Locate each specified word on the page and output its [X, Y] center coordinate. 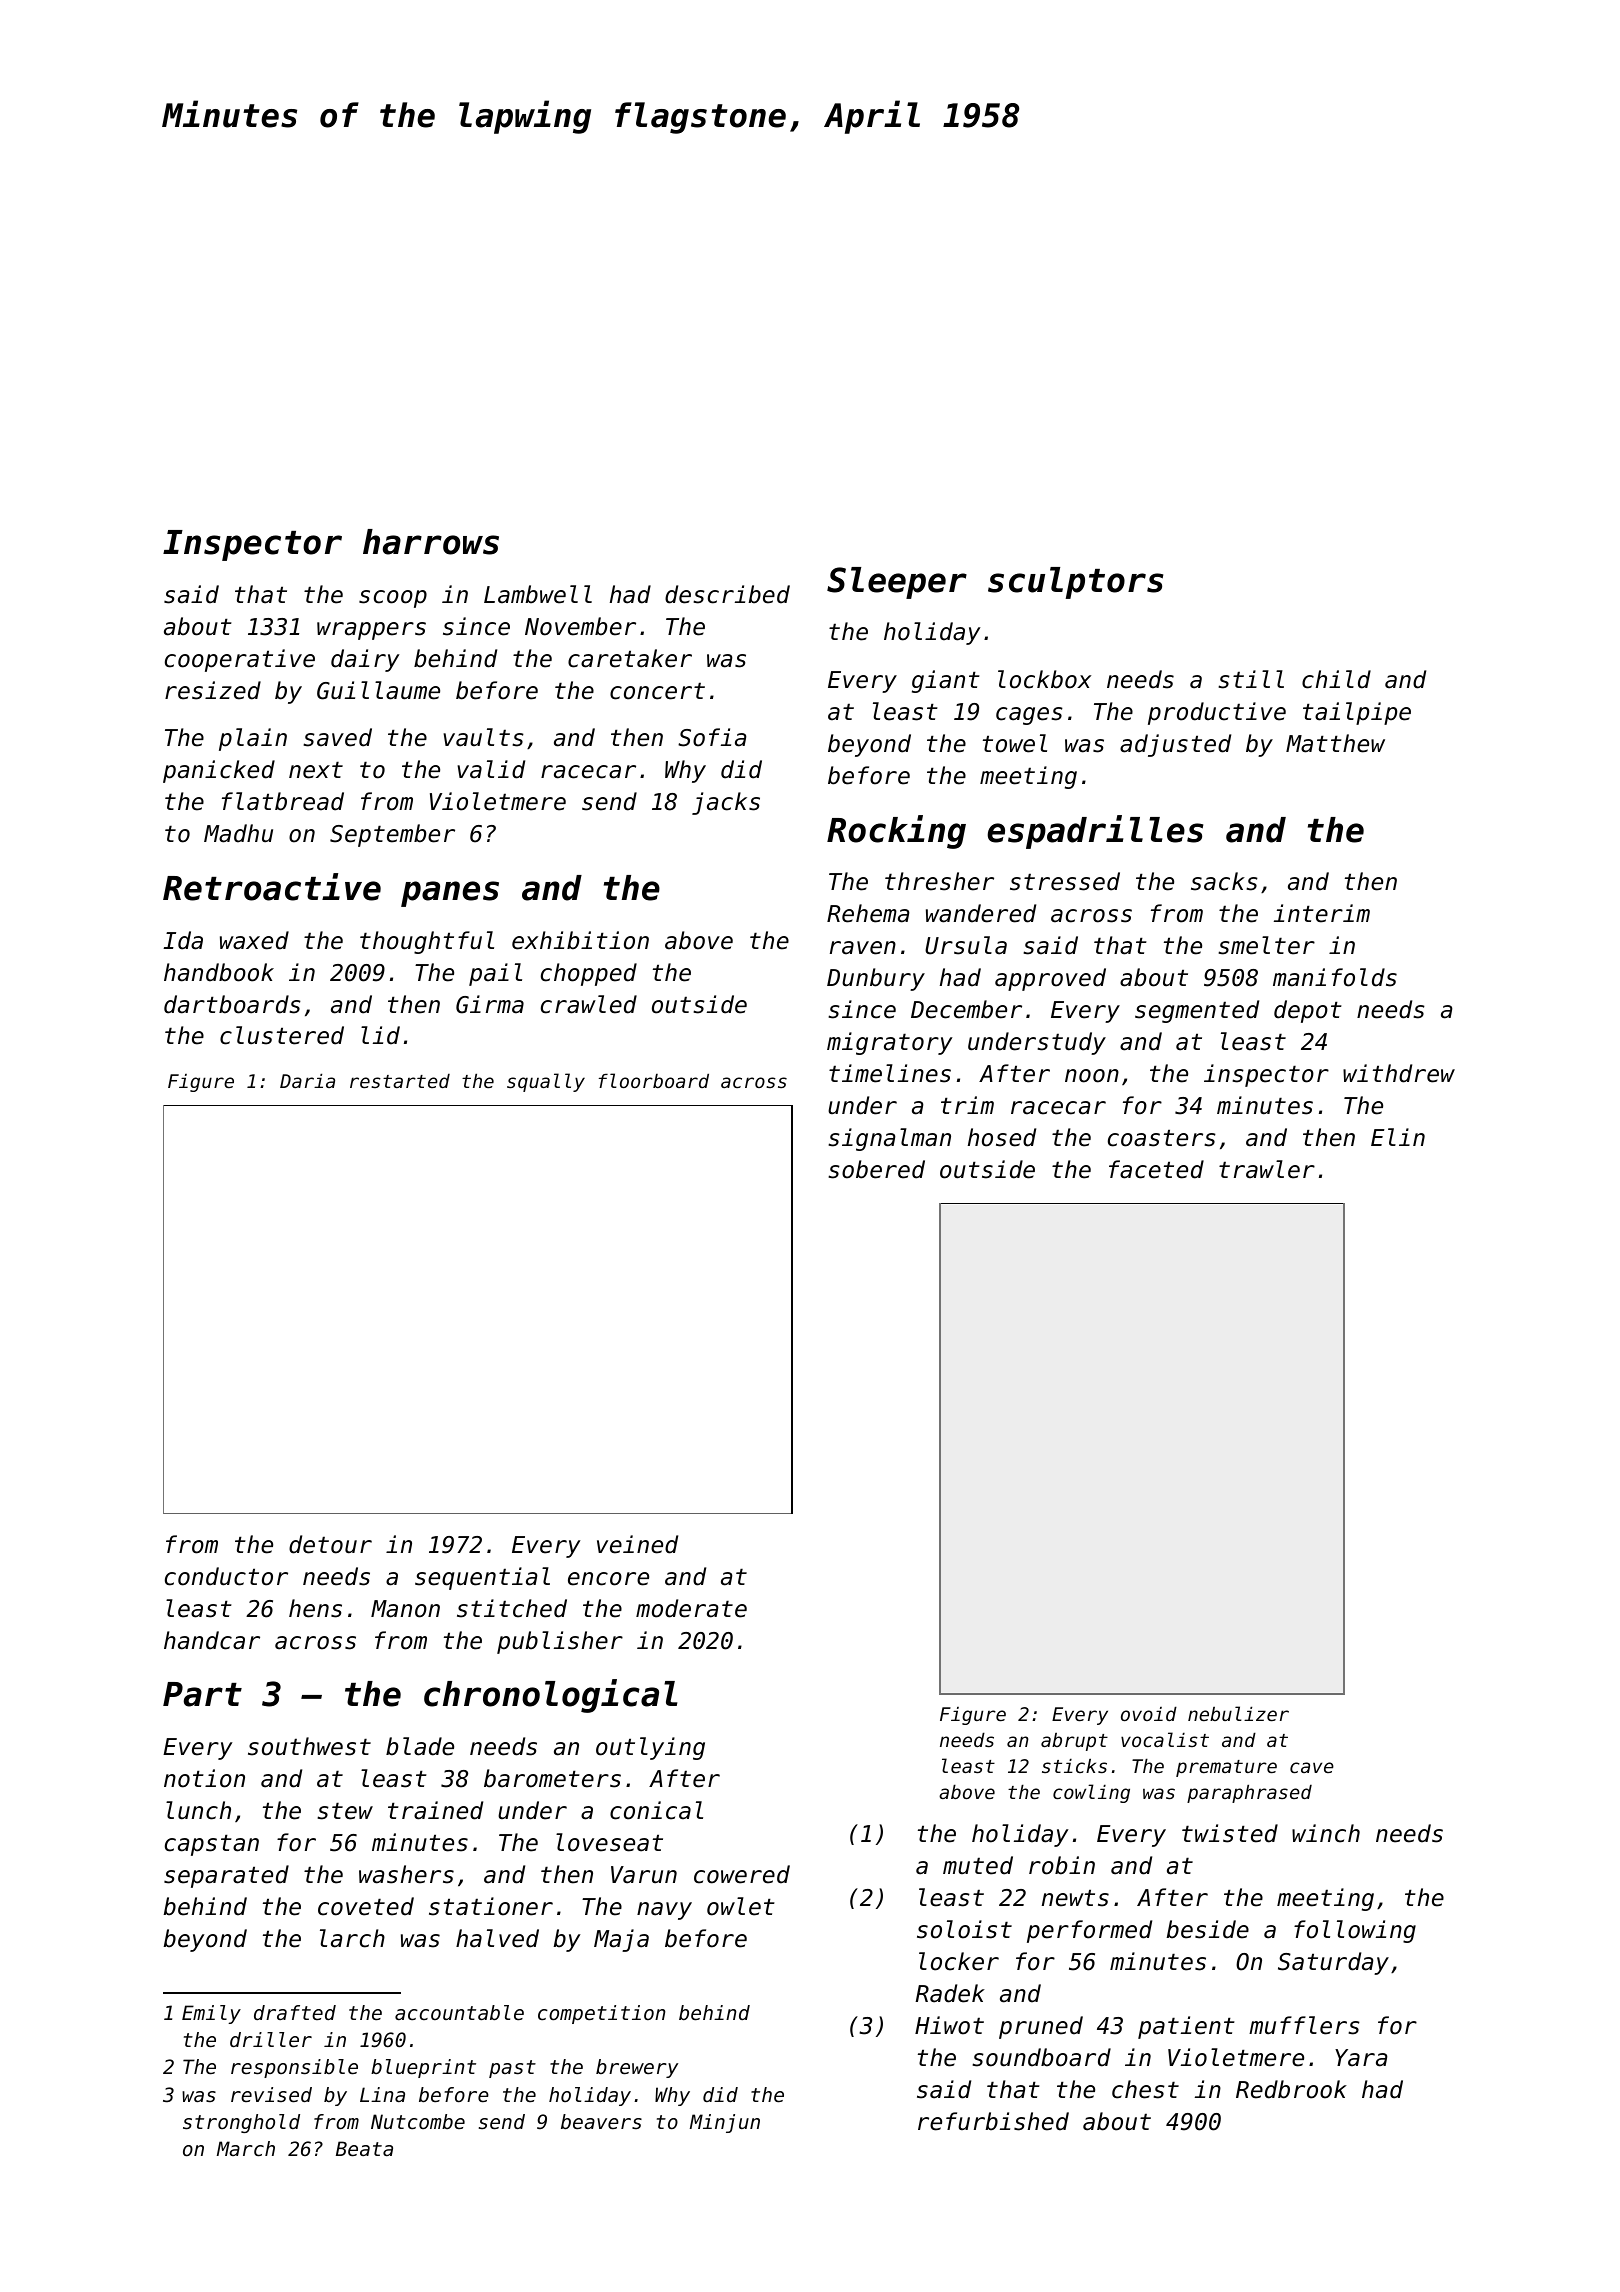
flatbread [283, 801]
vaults [483, 737]
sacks [1224, 881]
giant [946, 681]
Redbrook [1291, 2089]
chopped [589, 974]
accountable [459, 2013]
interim [1322, 913]
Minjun [725, 2123]
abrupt [1074, 1742]
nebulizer [1238, 1713]
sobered [876, 1169]
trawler [1267, 1169]
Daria [307, 1080]
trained [435, 1810]
